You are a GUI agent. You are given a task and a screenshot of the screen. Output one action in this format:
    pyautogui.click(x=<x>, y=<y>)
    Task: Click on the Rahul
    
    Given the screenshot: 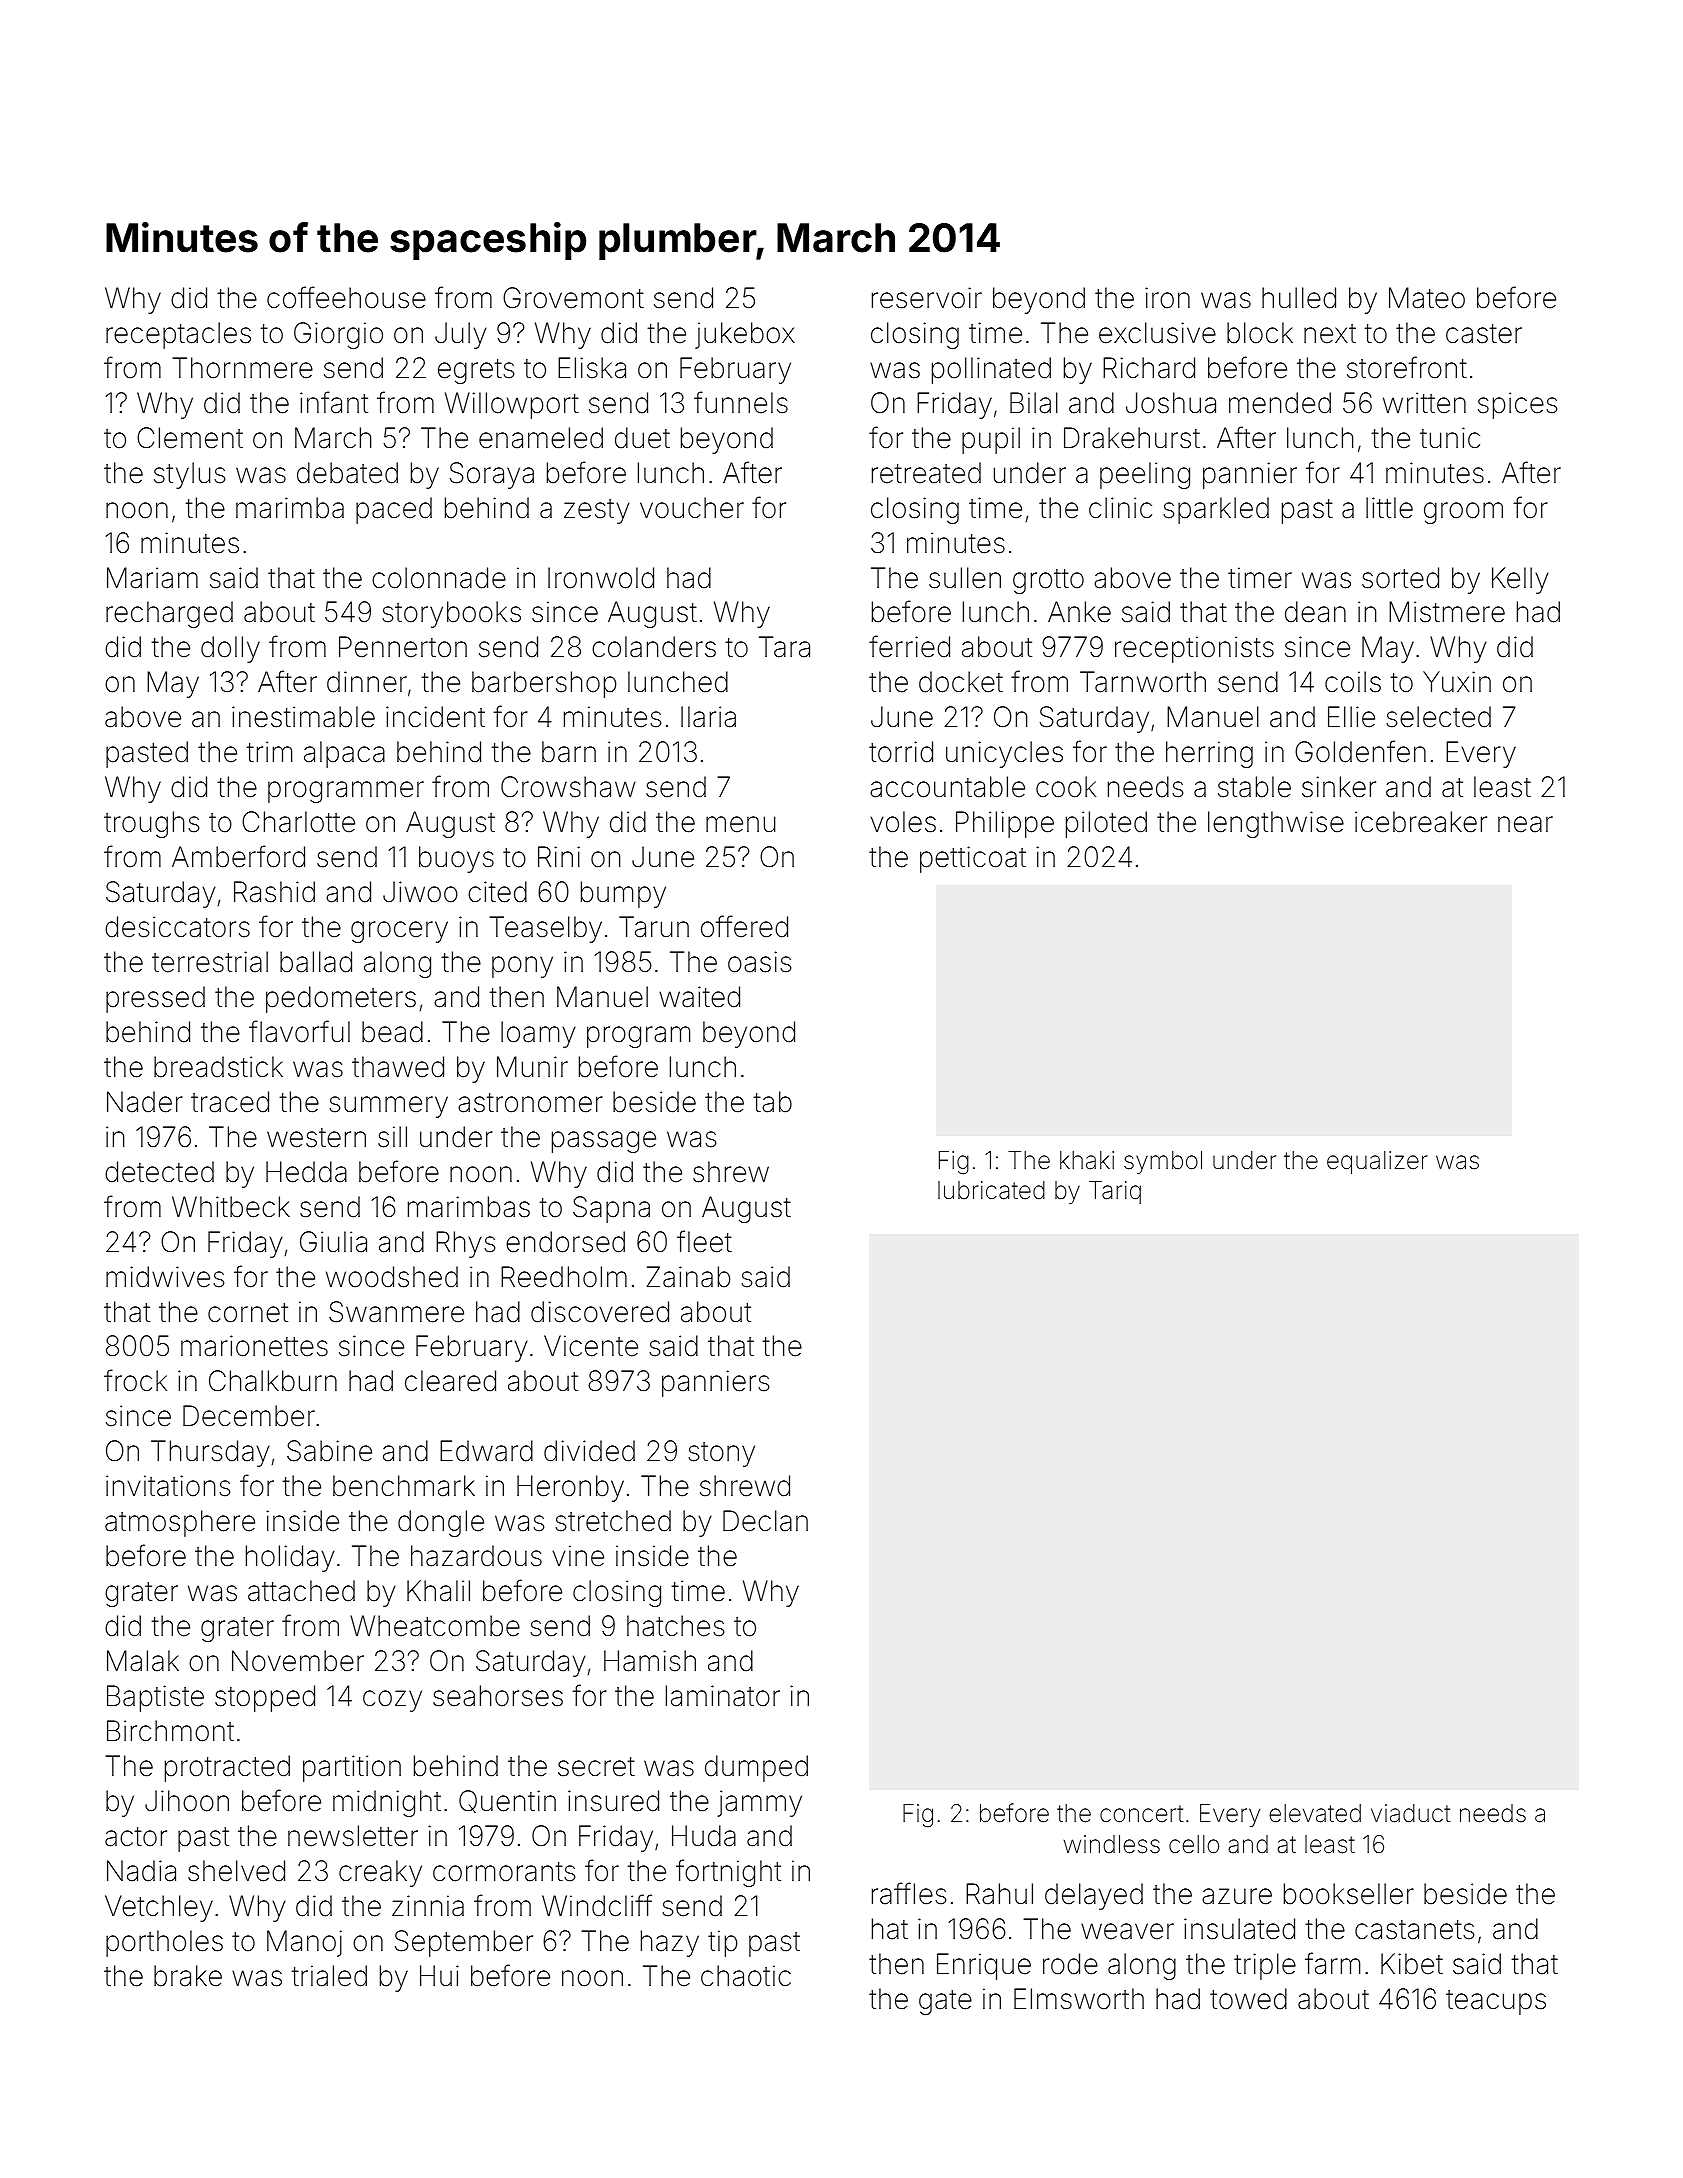 What is the action you would take?
    pyautogui.click(x=999, y=1894)
